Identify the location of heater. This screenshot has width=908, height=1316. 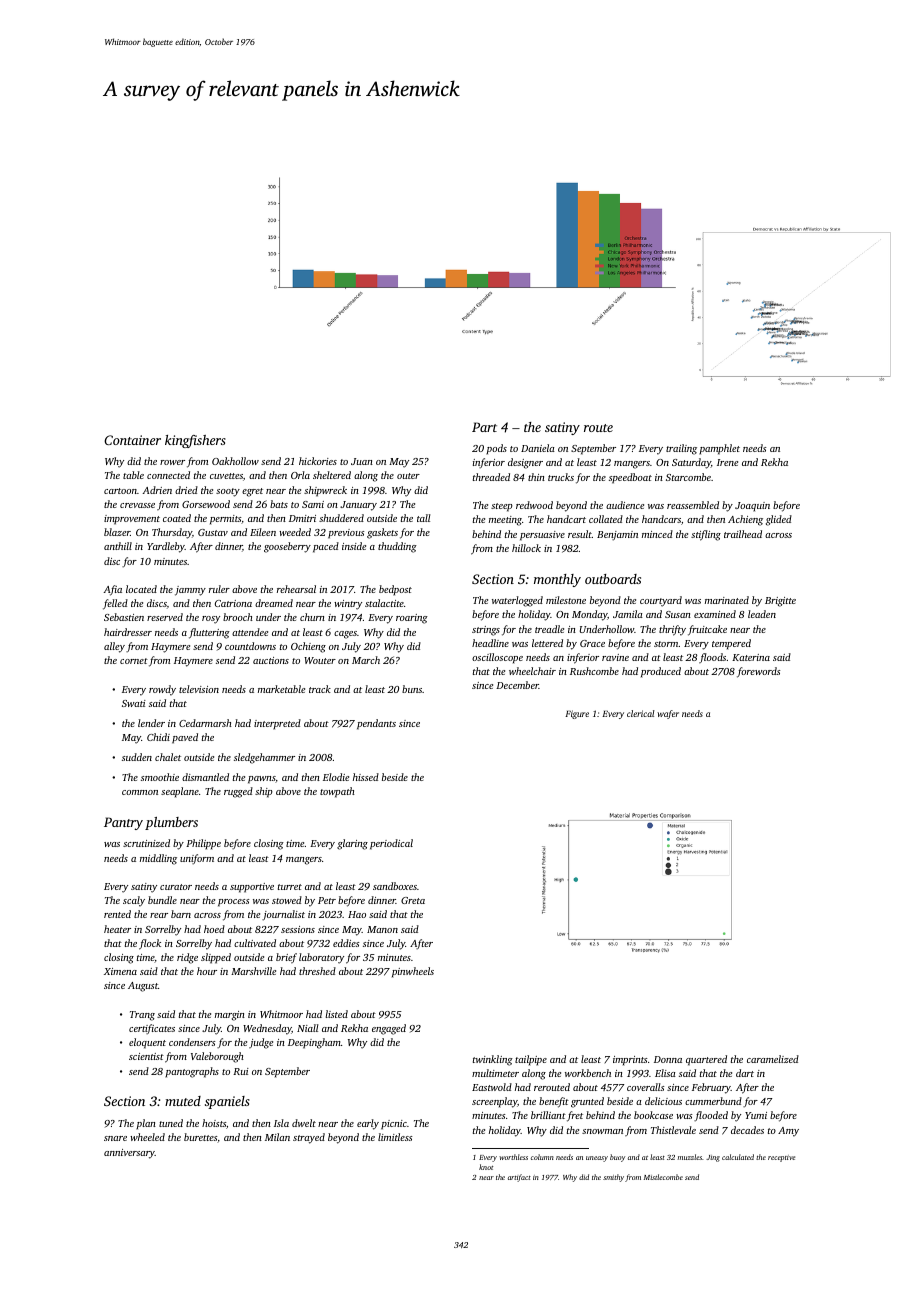
(117, 929).
